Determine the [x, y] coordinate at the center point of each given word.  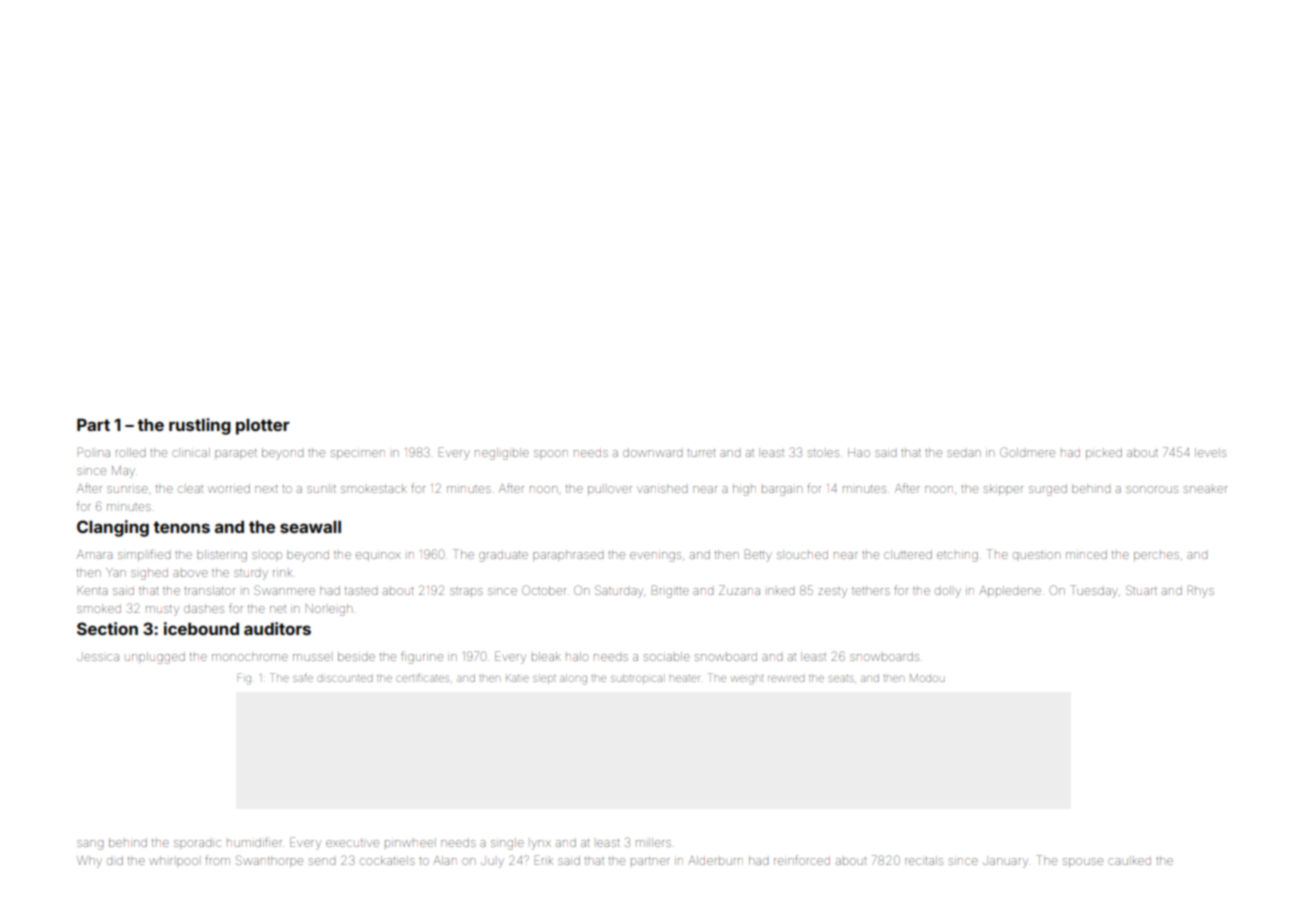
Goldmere [1027, 452]
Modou [927, 678]
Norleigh [329, 610]
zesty [832, 593]
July [492, 863]
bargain [782, 491]
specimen [358, 454]
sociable [667, 656]
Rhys [1201, 591]
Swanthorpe [269, 861]
